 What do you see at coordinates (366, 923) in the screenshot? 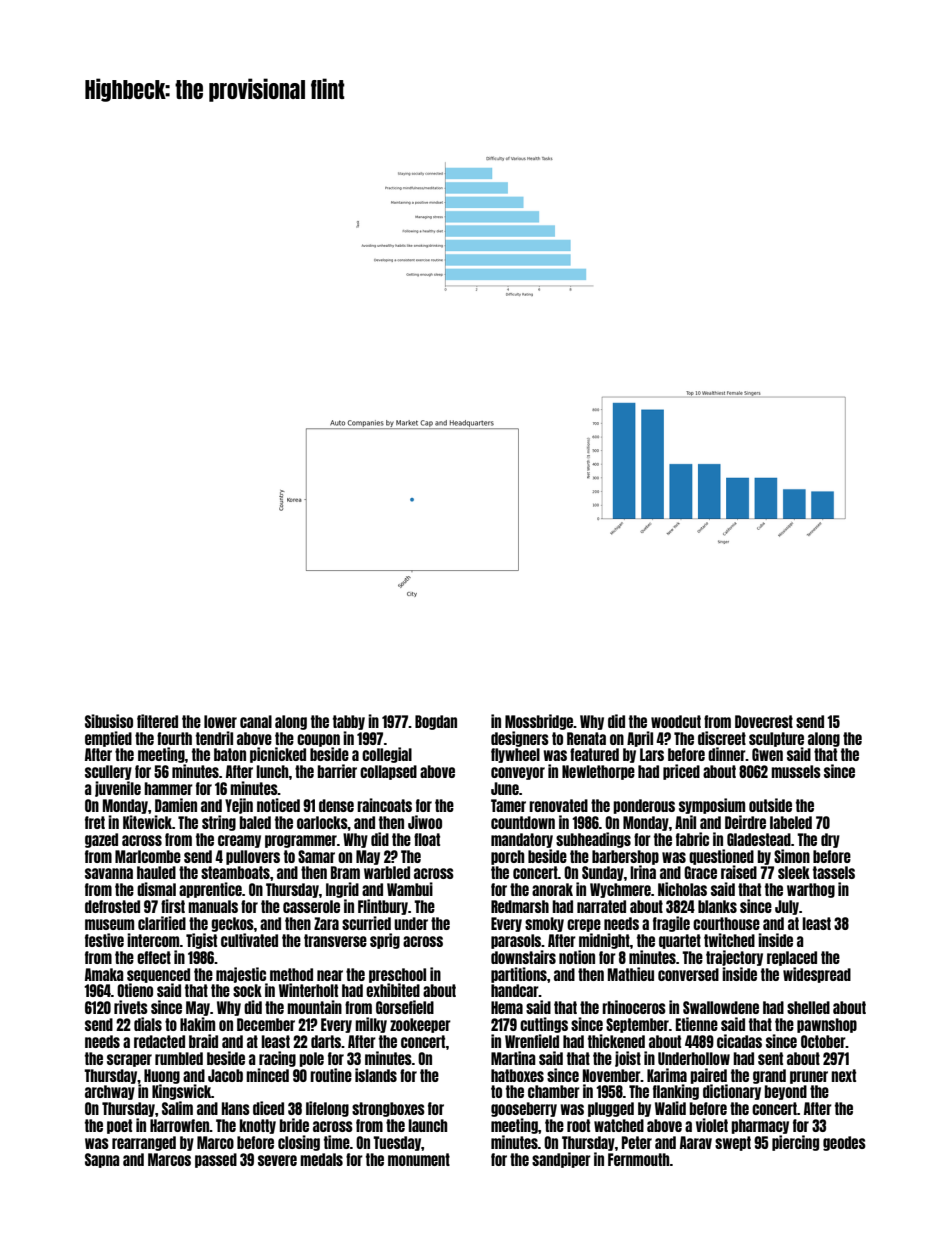
I see `scurried` at bounding box center [366, 923].
